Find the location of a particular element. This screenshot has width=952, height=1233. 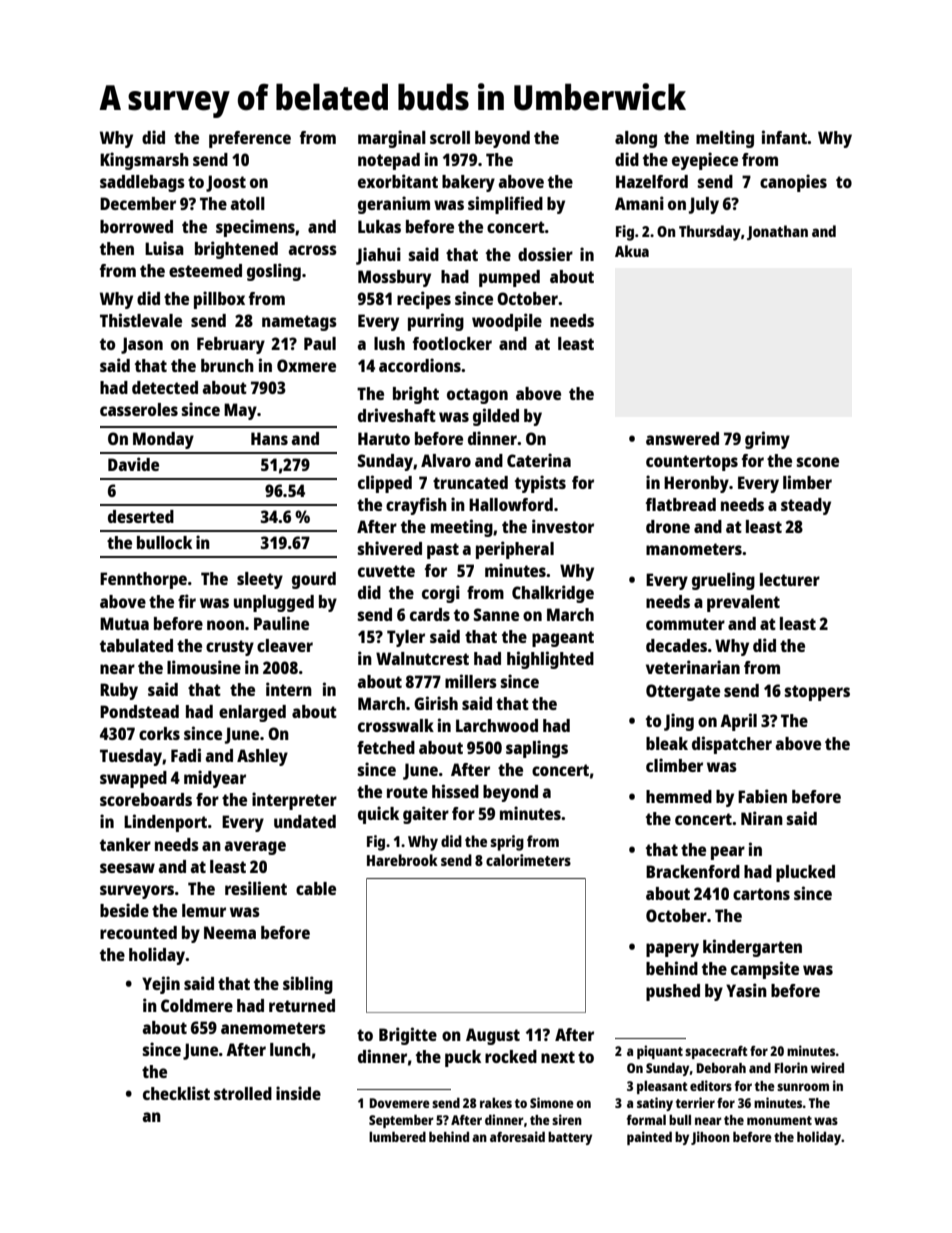

tabulated is located at coordinates (136, 645).
